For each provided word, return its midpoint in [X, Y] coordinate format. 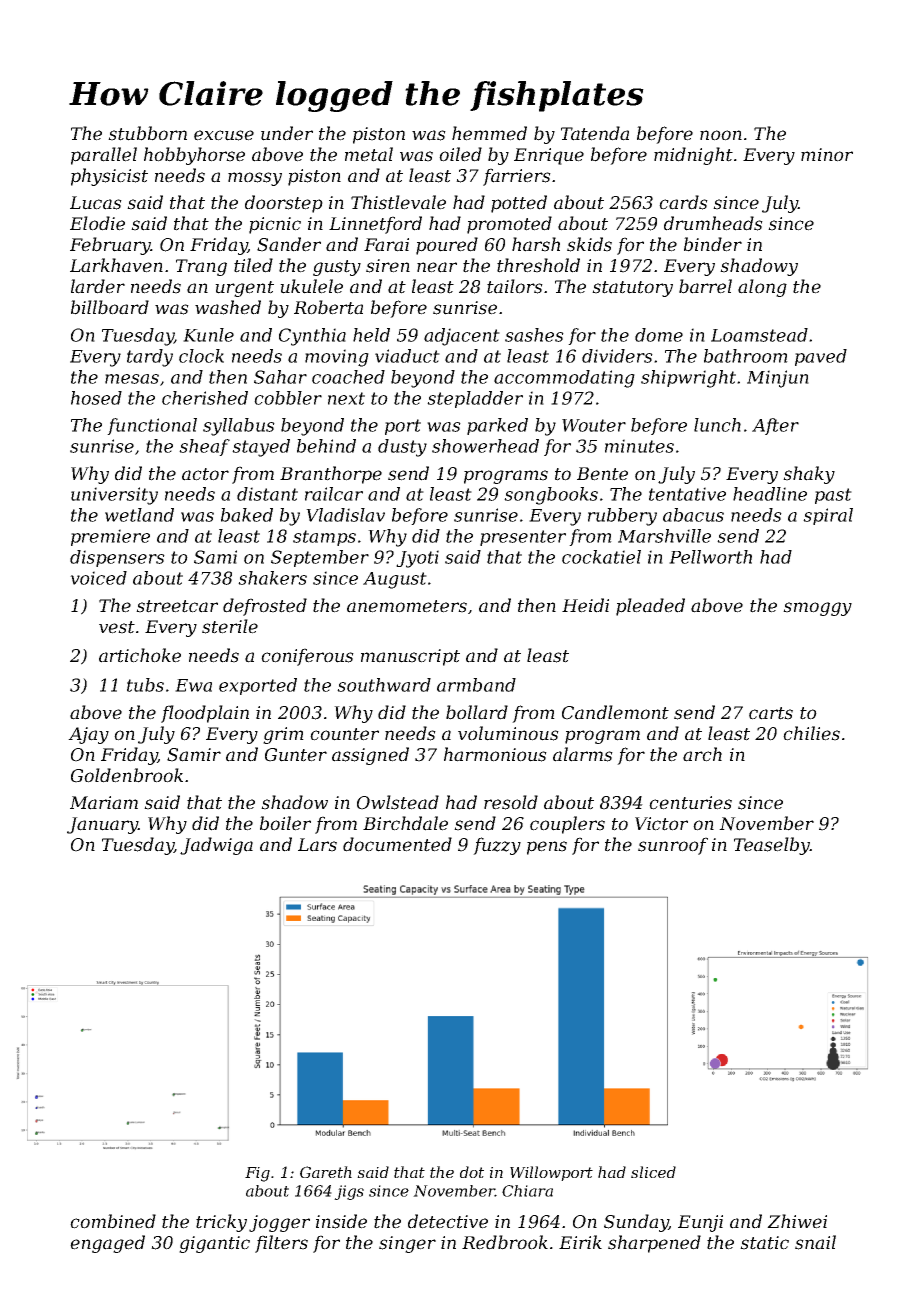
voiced [98, 578]
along [762, 288]
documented [397, 844]
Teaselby [772, 846]
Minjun [778, 379]
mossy [255, 179]
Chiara [527, 1191]
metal [369, 154]
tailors [515, 286]
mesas [132, 379]
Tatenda [595, 133]
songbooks [551, 496]
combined [113, 1221]
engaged [107, 1244]
